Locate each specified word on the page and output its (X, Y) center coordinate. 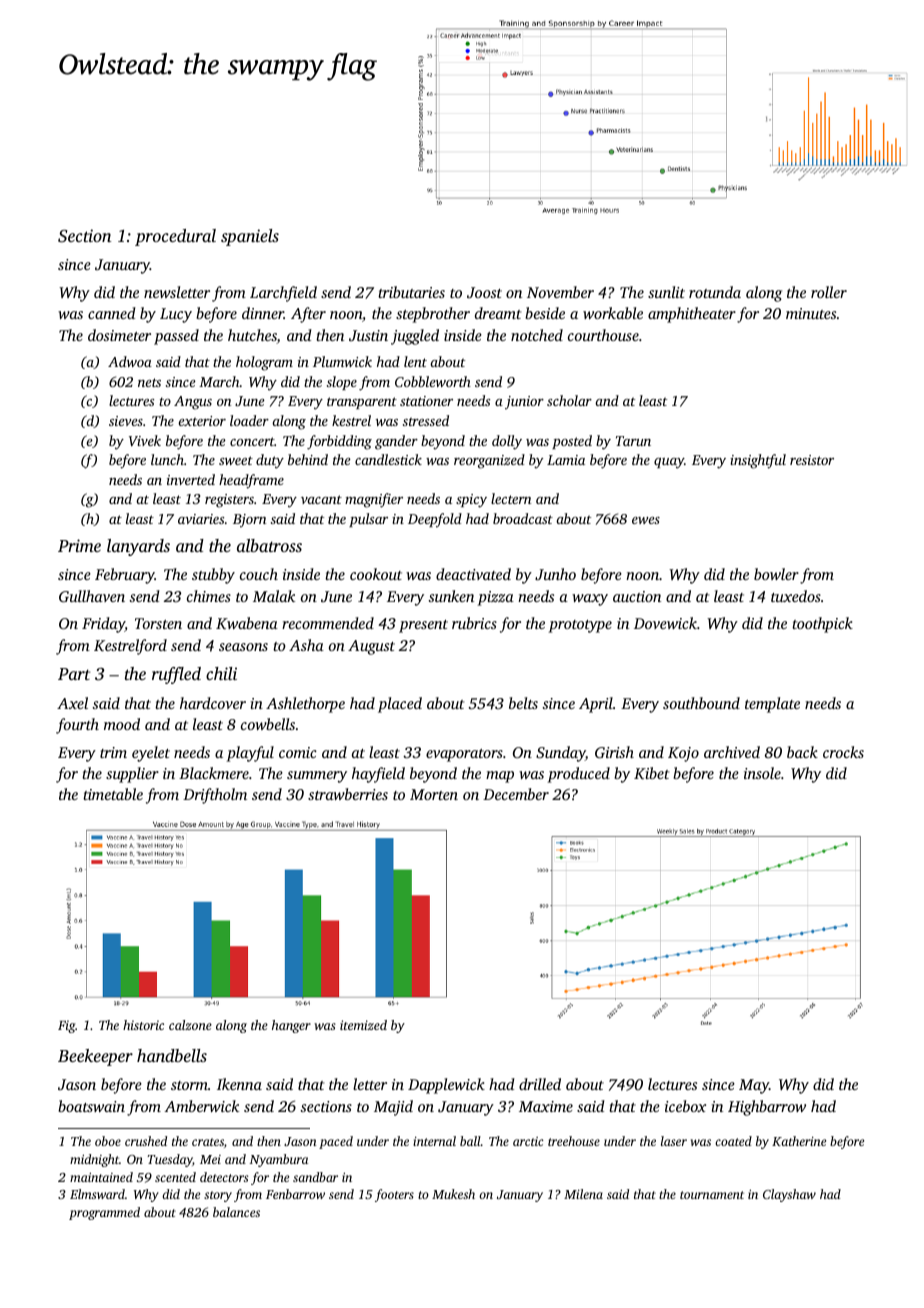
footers (394, 1195)
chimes (209, 596)
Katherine (799, 1141)
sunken (451, 596)
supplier (132, 775)
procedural (175, 237)
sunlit (666, 292)
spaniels (250, 237)
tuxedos (796, 596)
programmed (104, 1213)
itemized (363, 1025)
